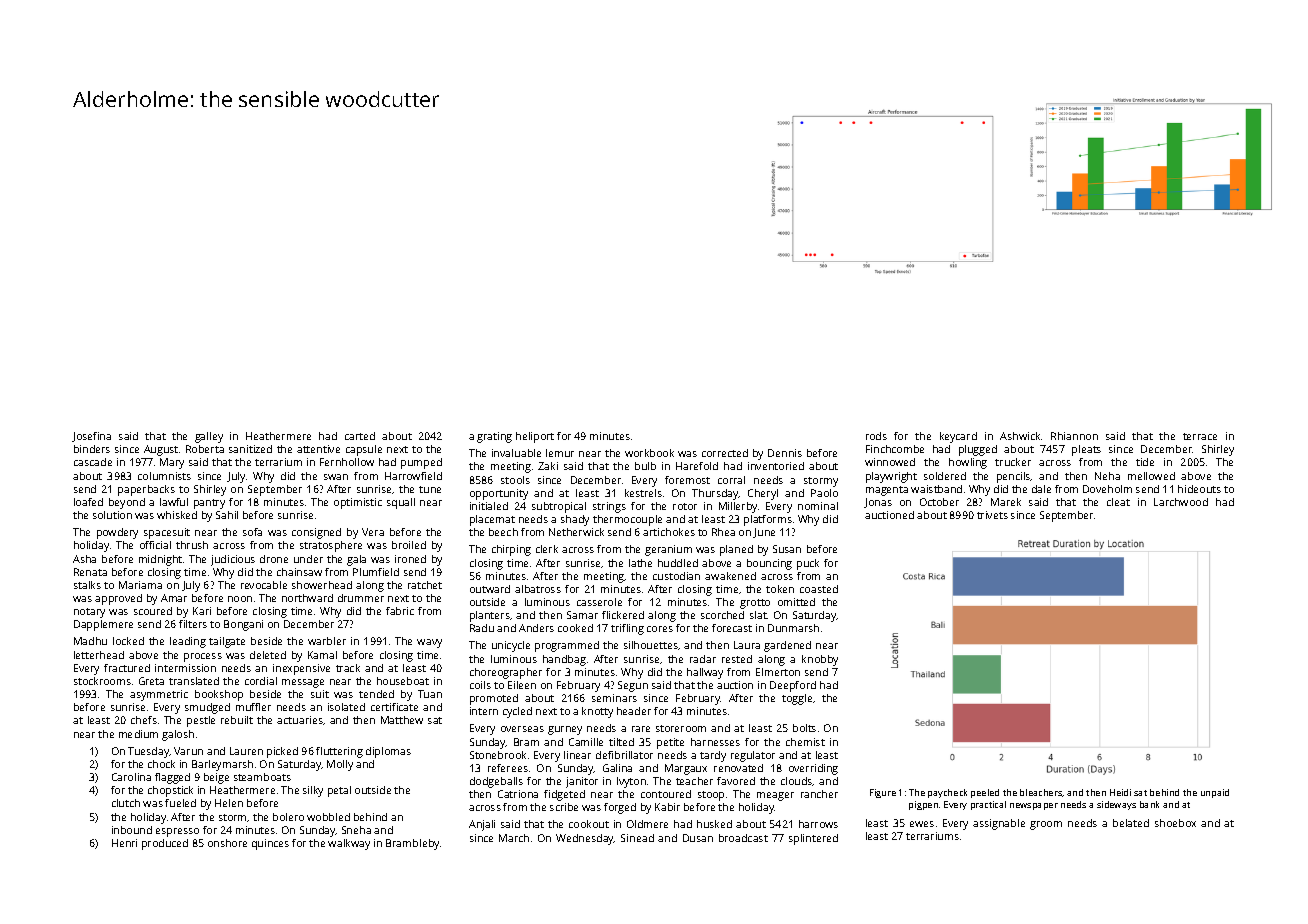 Image resolution: width=1308 pixels, height=924 pixels. Describe the element at coordinates (1020, 436) in the screenshot. I see `Ashwick` at that location.
